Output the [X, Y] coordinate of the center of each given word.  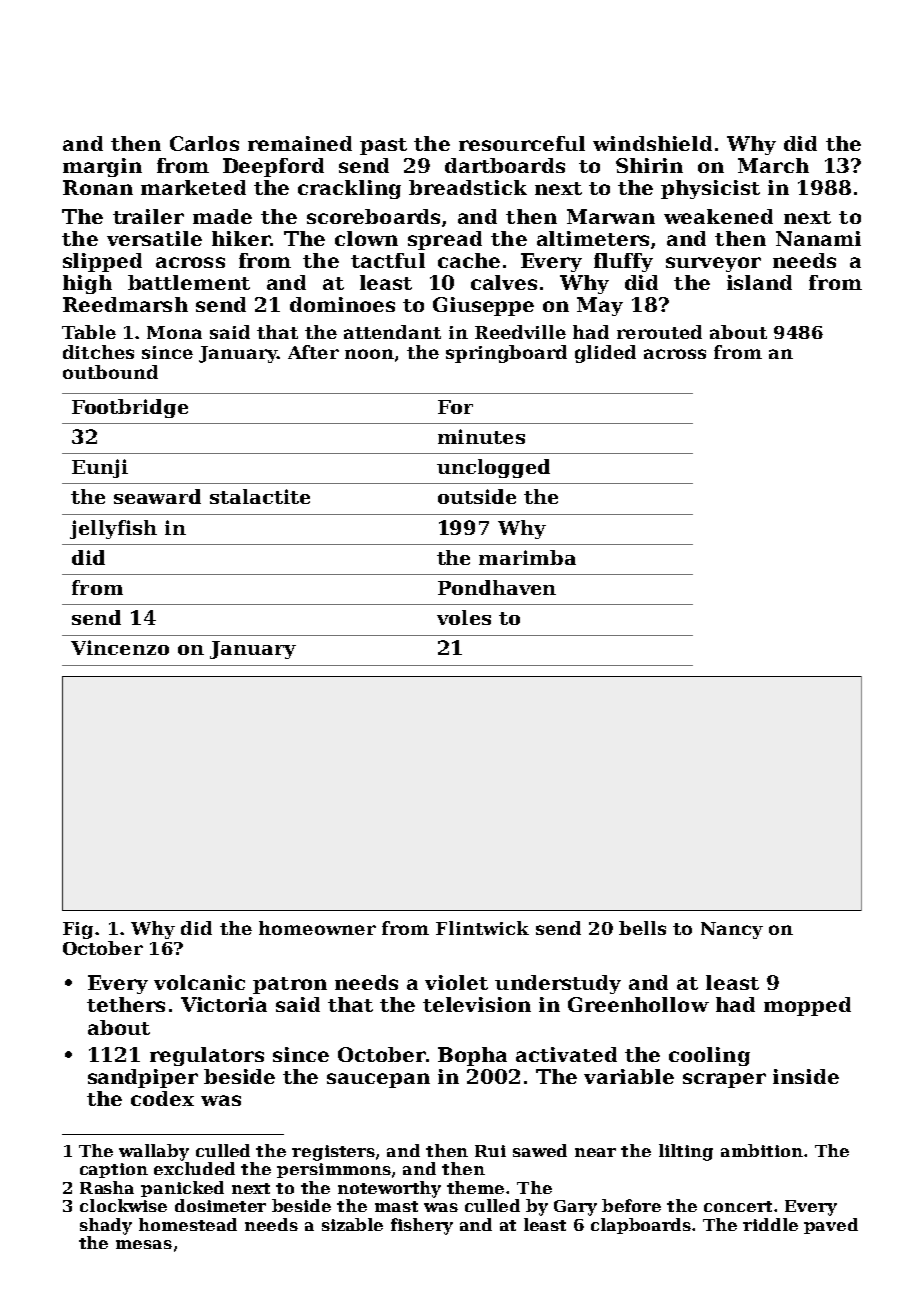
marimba [527, 557]
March [773, 165]
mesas [144, 1244]
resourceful [522, 143]
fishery [422, 1226]
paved [831, 1226]
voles [464, 617]
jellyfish [113, 529]
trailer [148, 216]
